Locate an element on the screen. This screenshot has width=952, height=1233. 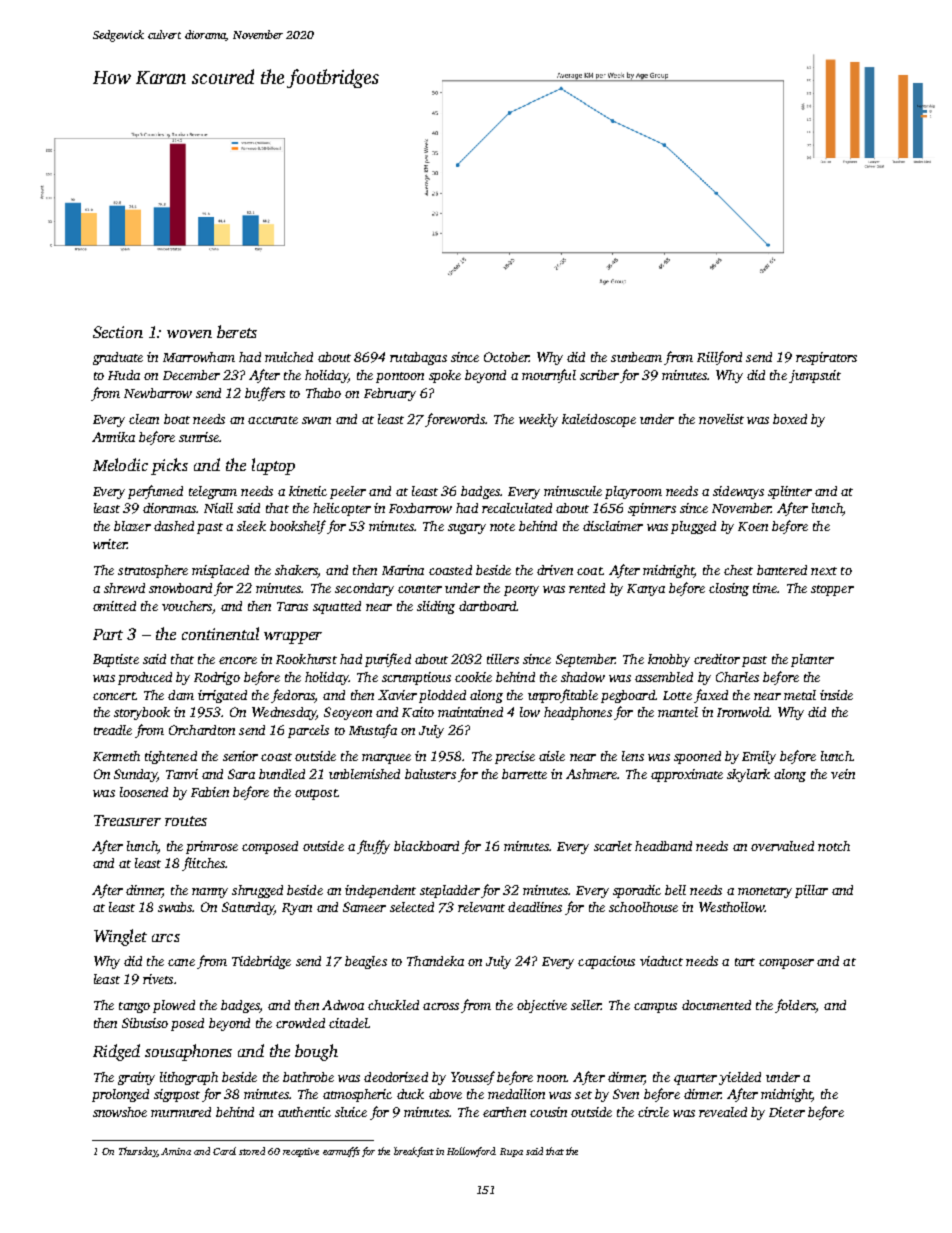
metal is located at coordinates (800, 695).
